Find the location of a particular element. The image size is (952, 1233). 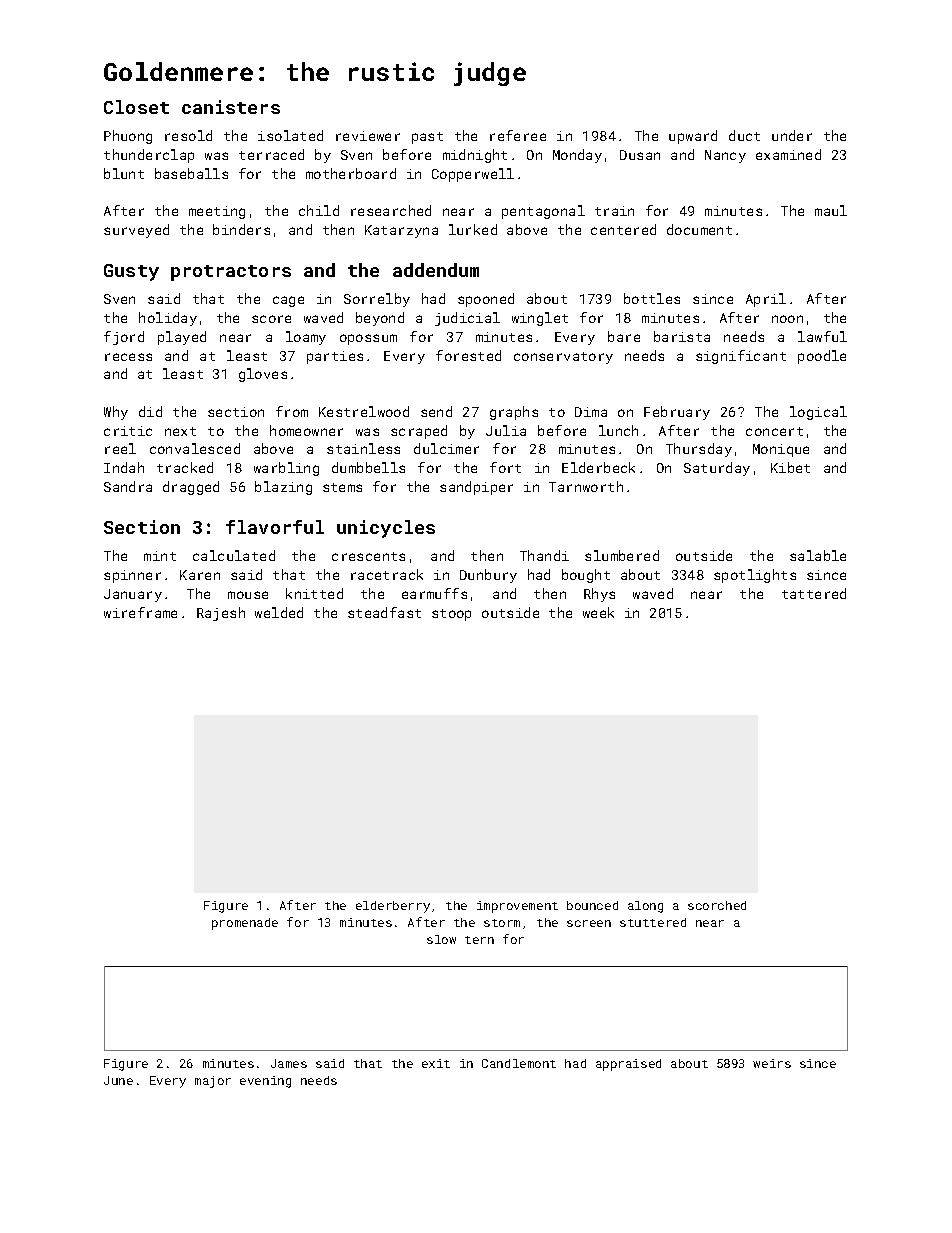

wireframe is located at coordinates (140, 612).
